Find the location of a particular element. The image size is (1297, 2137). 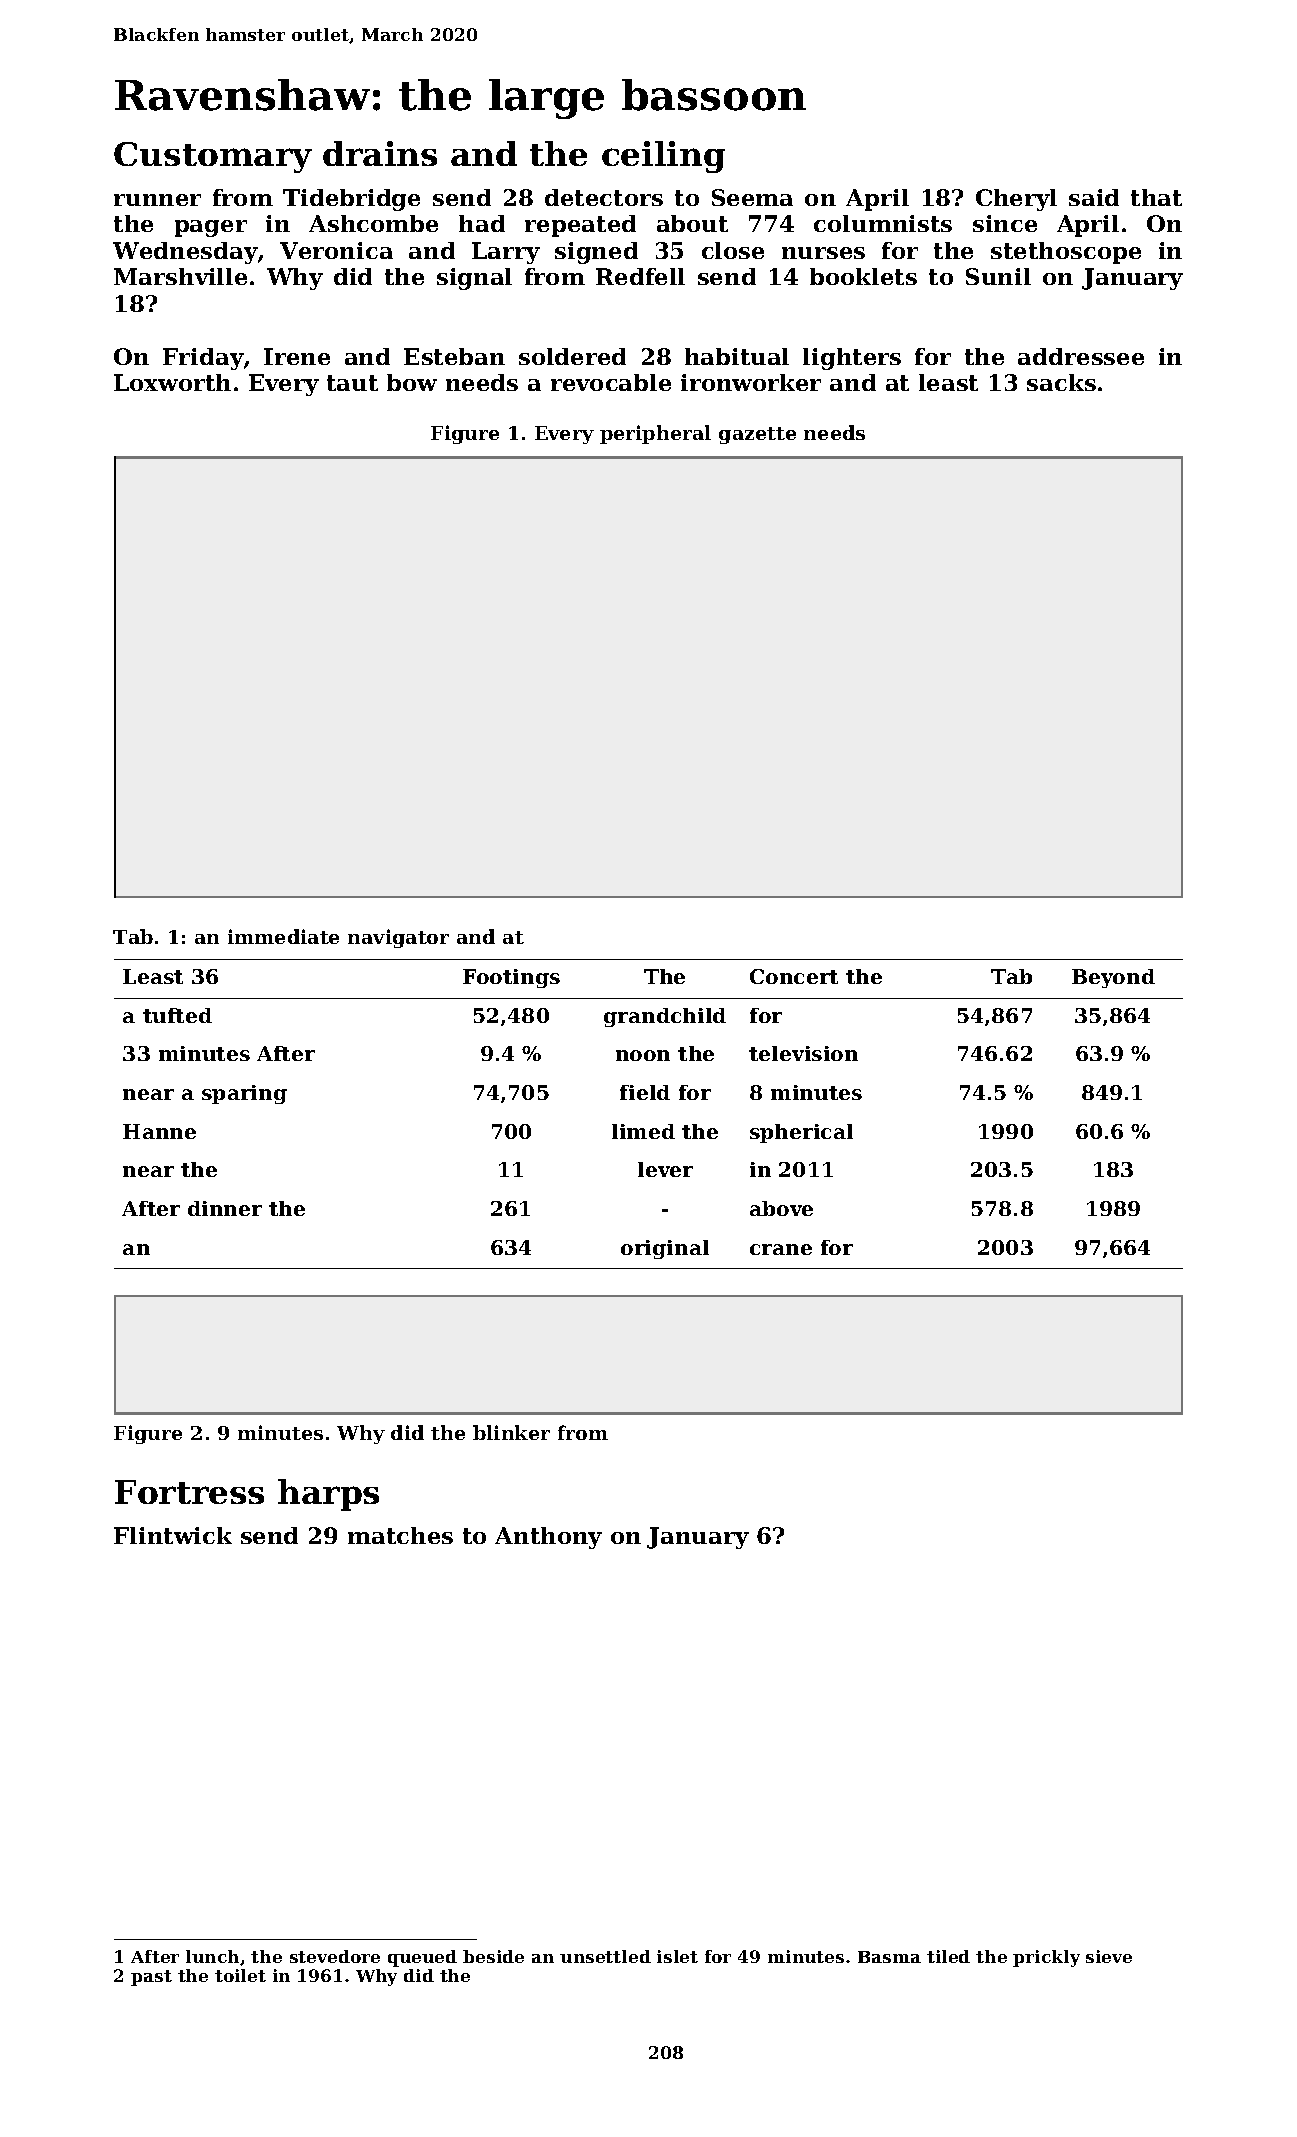

crane is located at coordinates (781, 1249).
